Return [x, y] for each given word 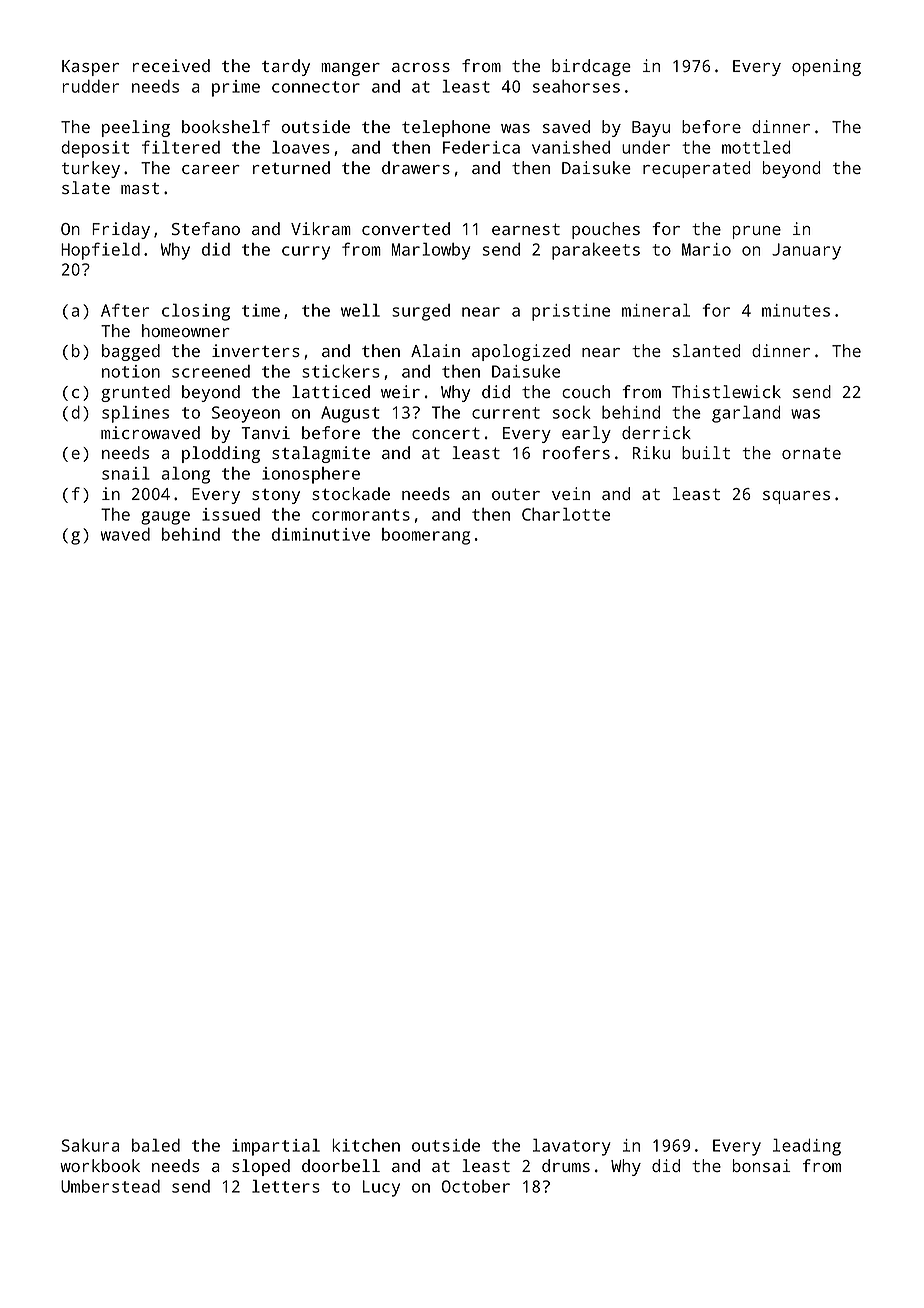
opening [826, 67]
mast [140, 188]
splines [135, 414]
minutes [796, 310]
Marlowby [431, 251]
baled [156, 1145]
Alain [435, 350]
